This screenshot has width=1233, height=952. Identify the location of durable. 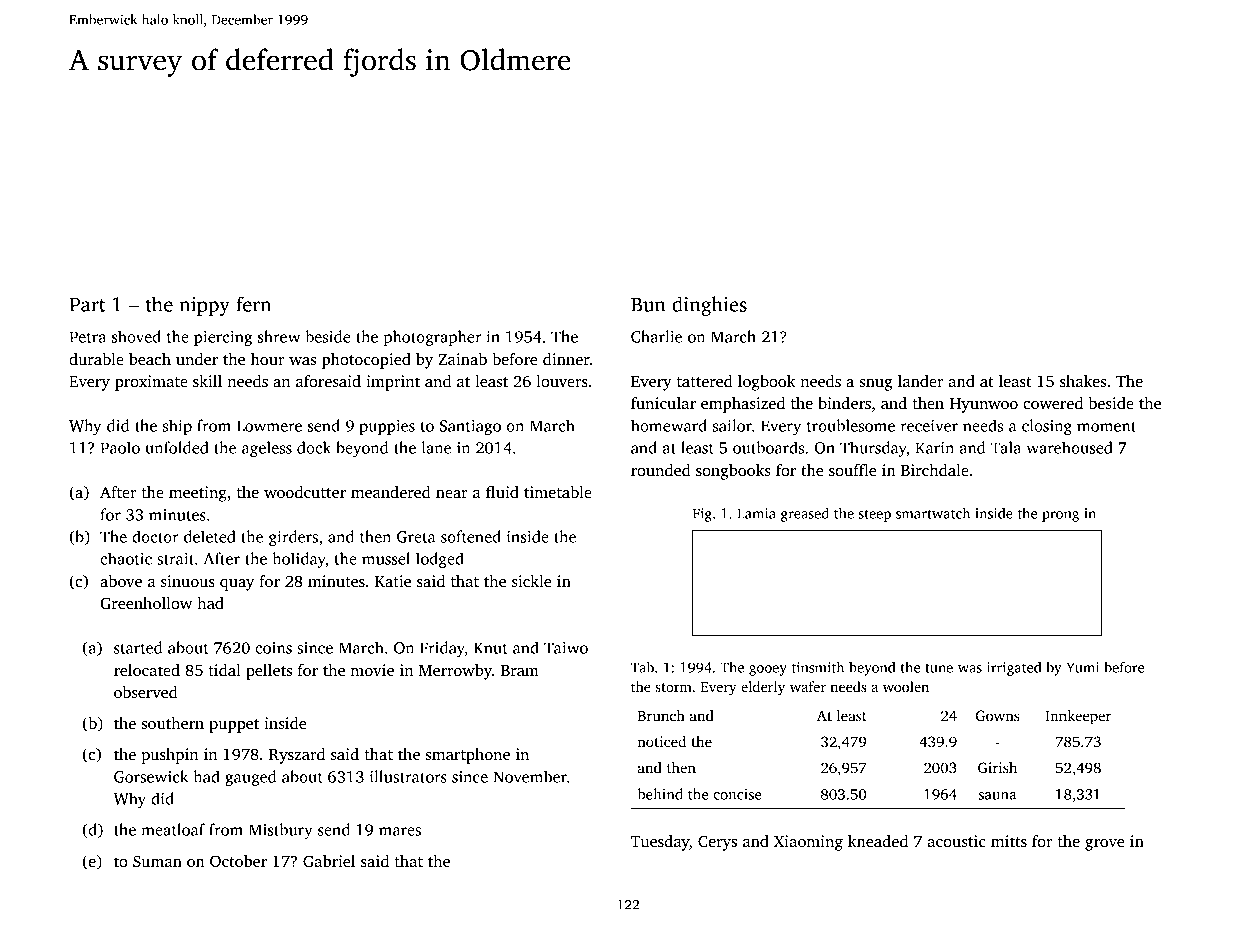
(96, 359).
